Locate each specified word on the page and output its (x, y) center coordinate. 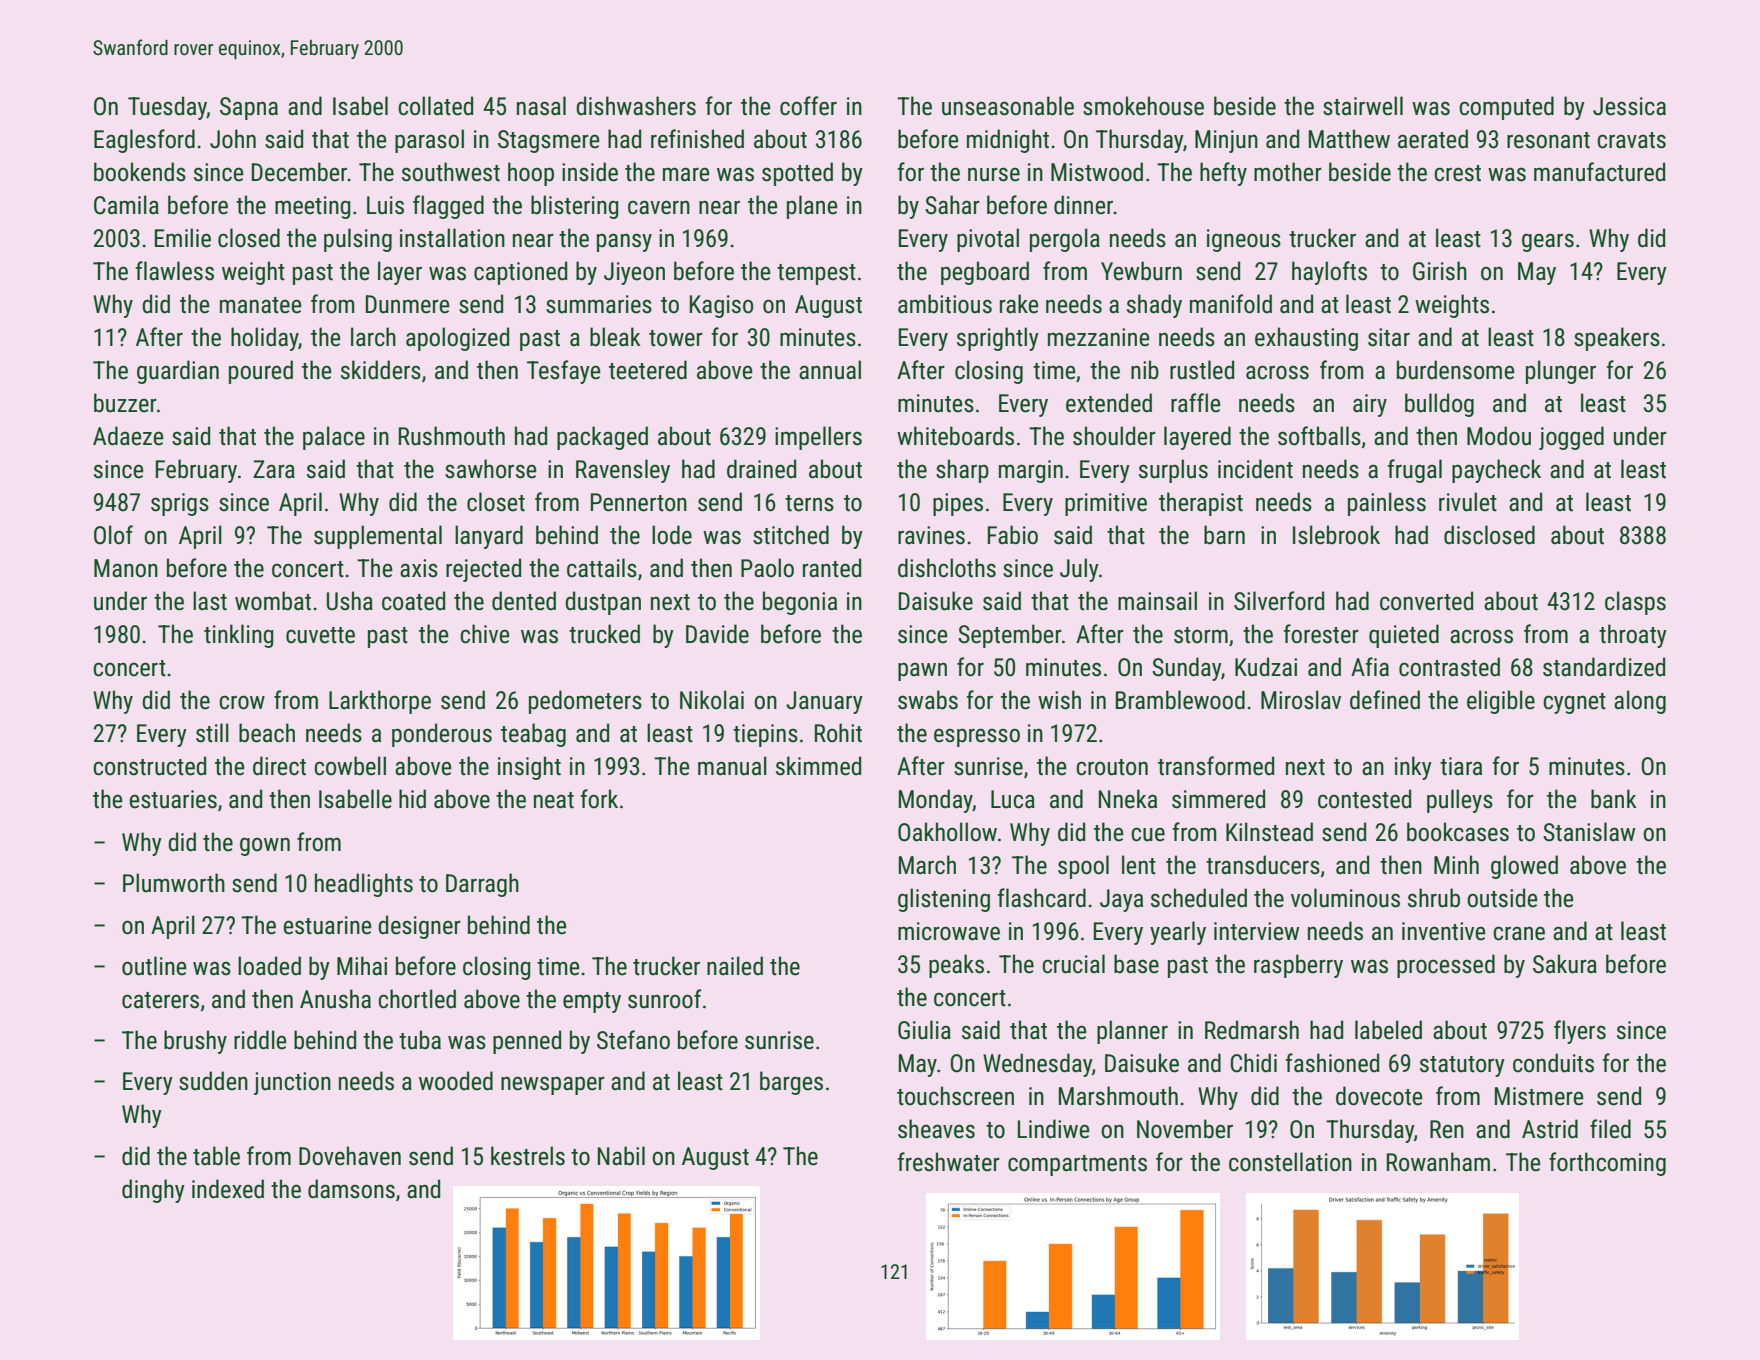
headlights (364, 885)
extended (1109, 403)
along (1640, 702)
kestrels (528, 1156)
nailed (735, 966)
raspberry (1298, 966)
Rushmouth (452, 436)
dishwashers (636, 106)
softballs (1319, 436)
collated (435, 106)
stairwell (1363, 106)
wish (1059, 700)
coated (413, 601)
